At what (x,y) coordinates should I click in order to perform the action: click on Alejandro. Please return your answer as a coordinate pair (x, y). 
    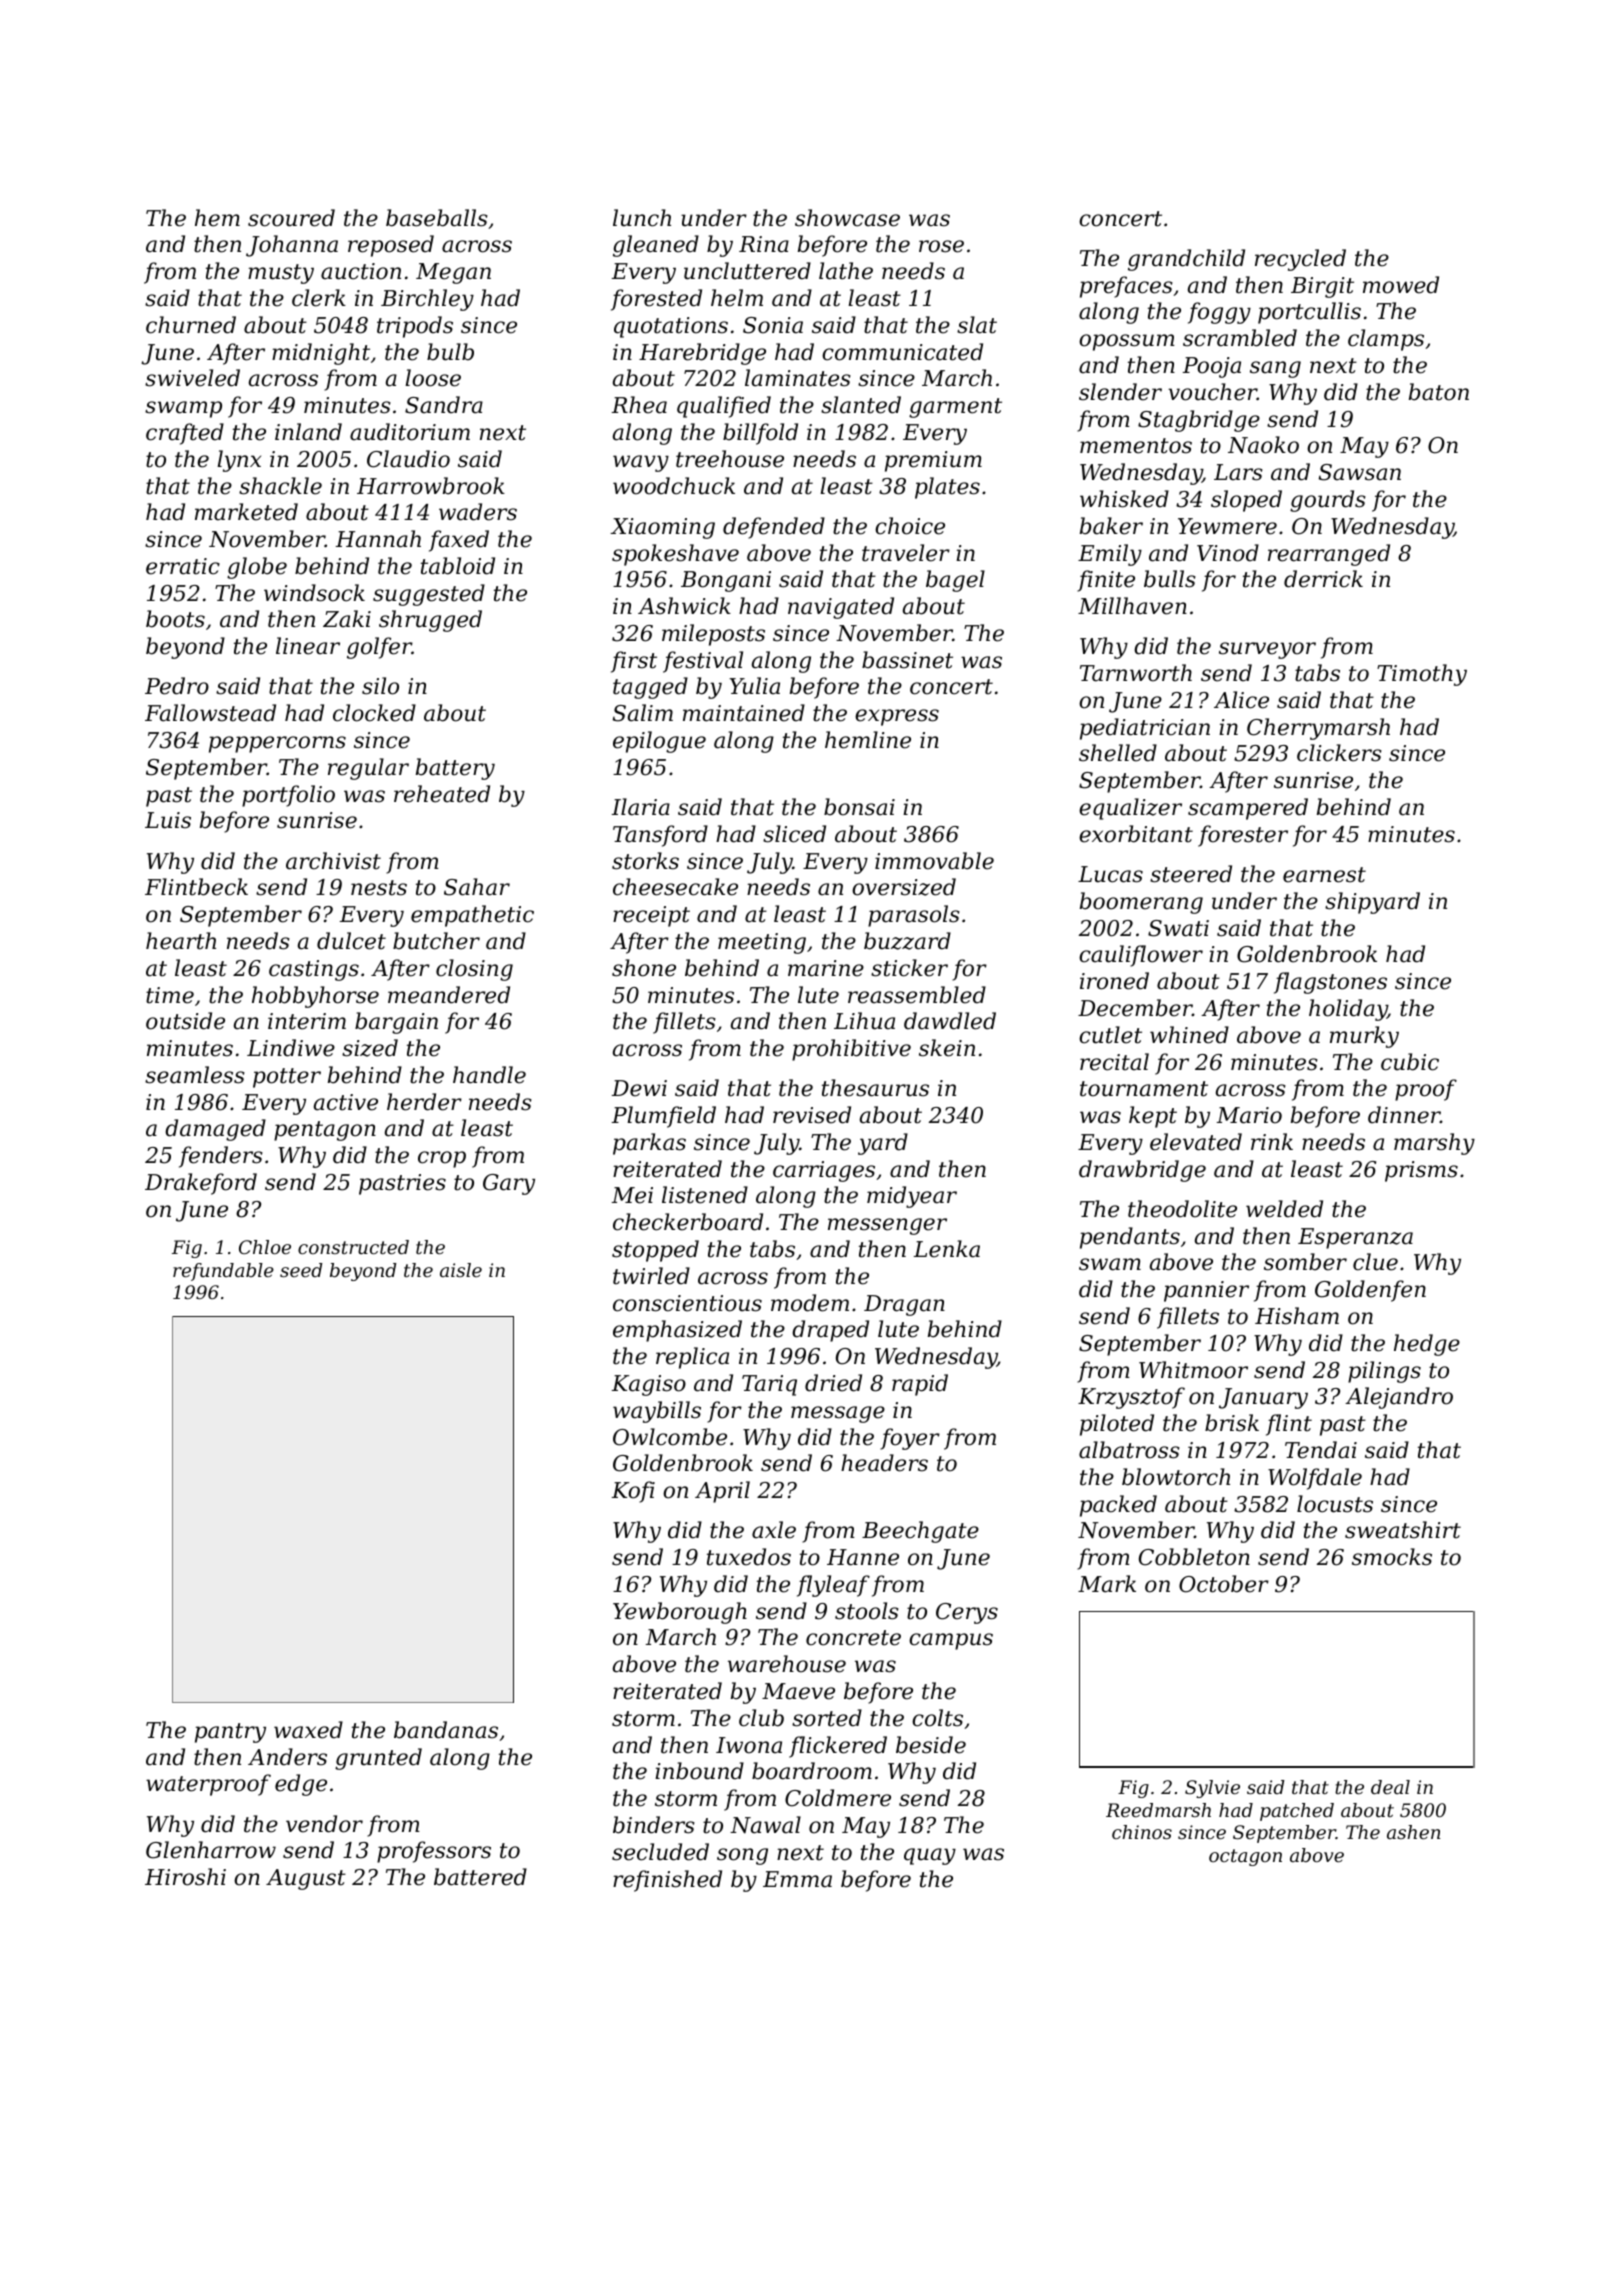
    Looking at the image, I should click on (1399, 1398).
